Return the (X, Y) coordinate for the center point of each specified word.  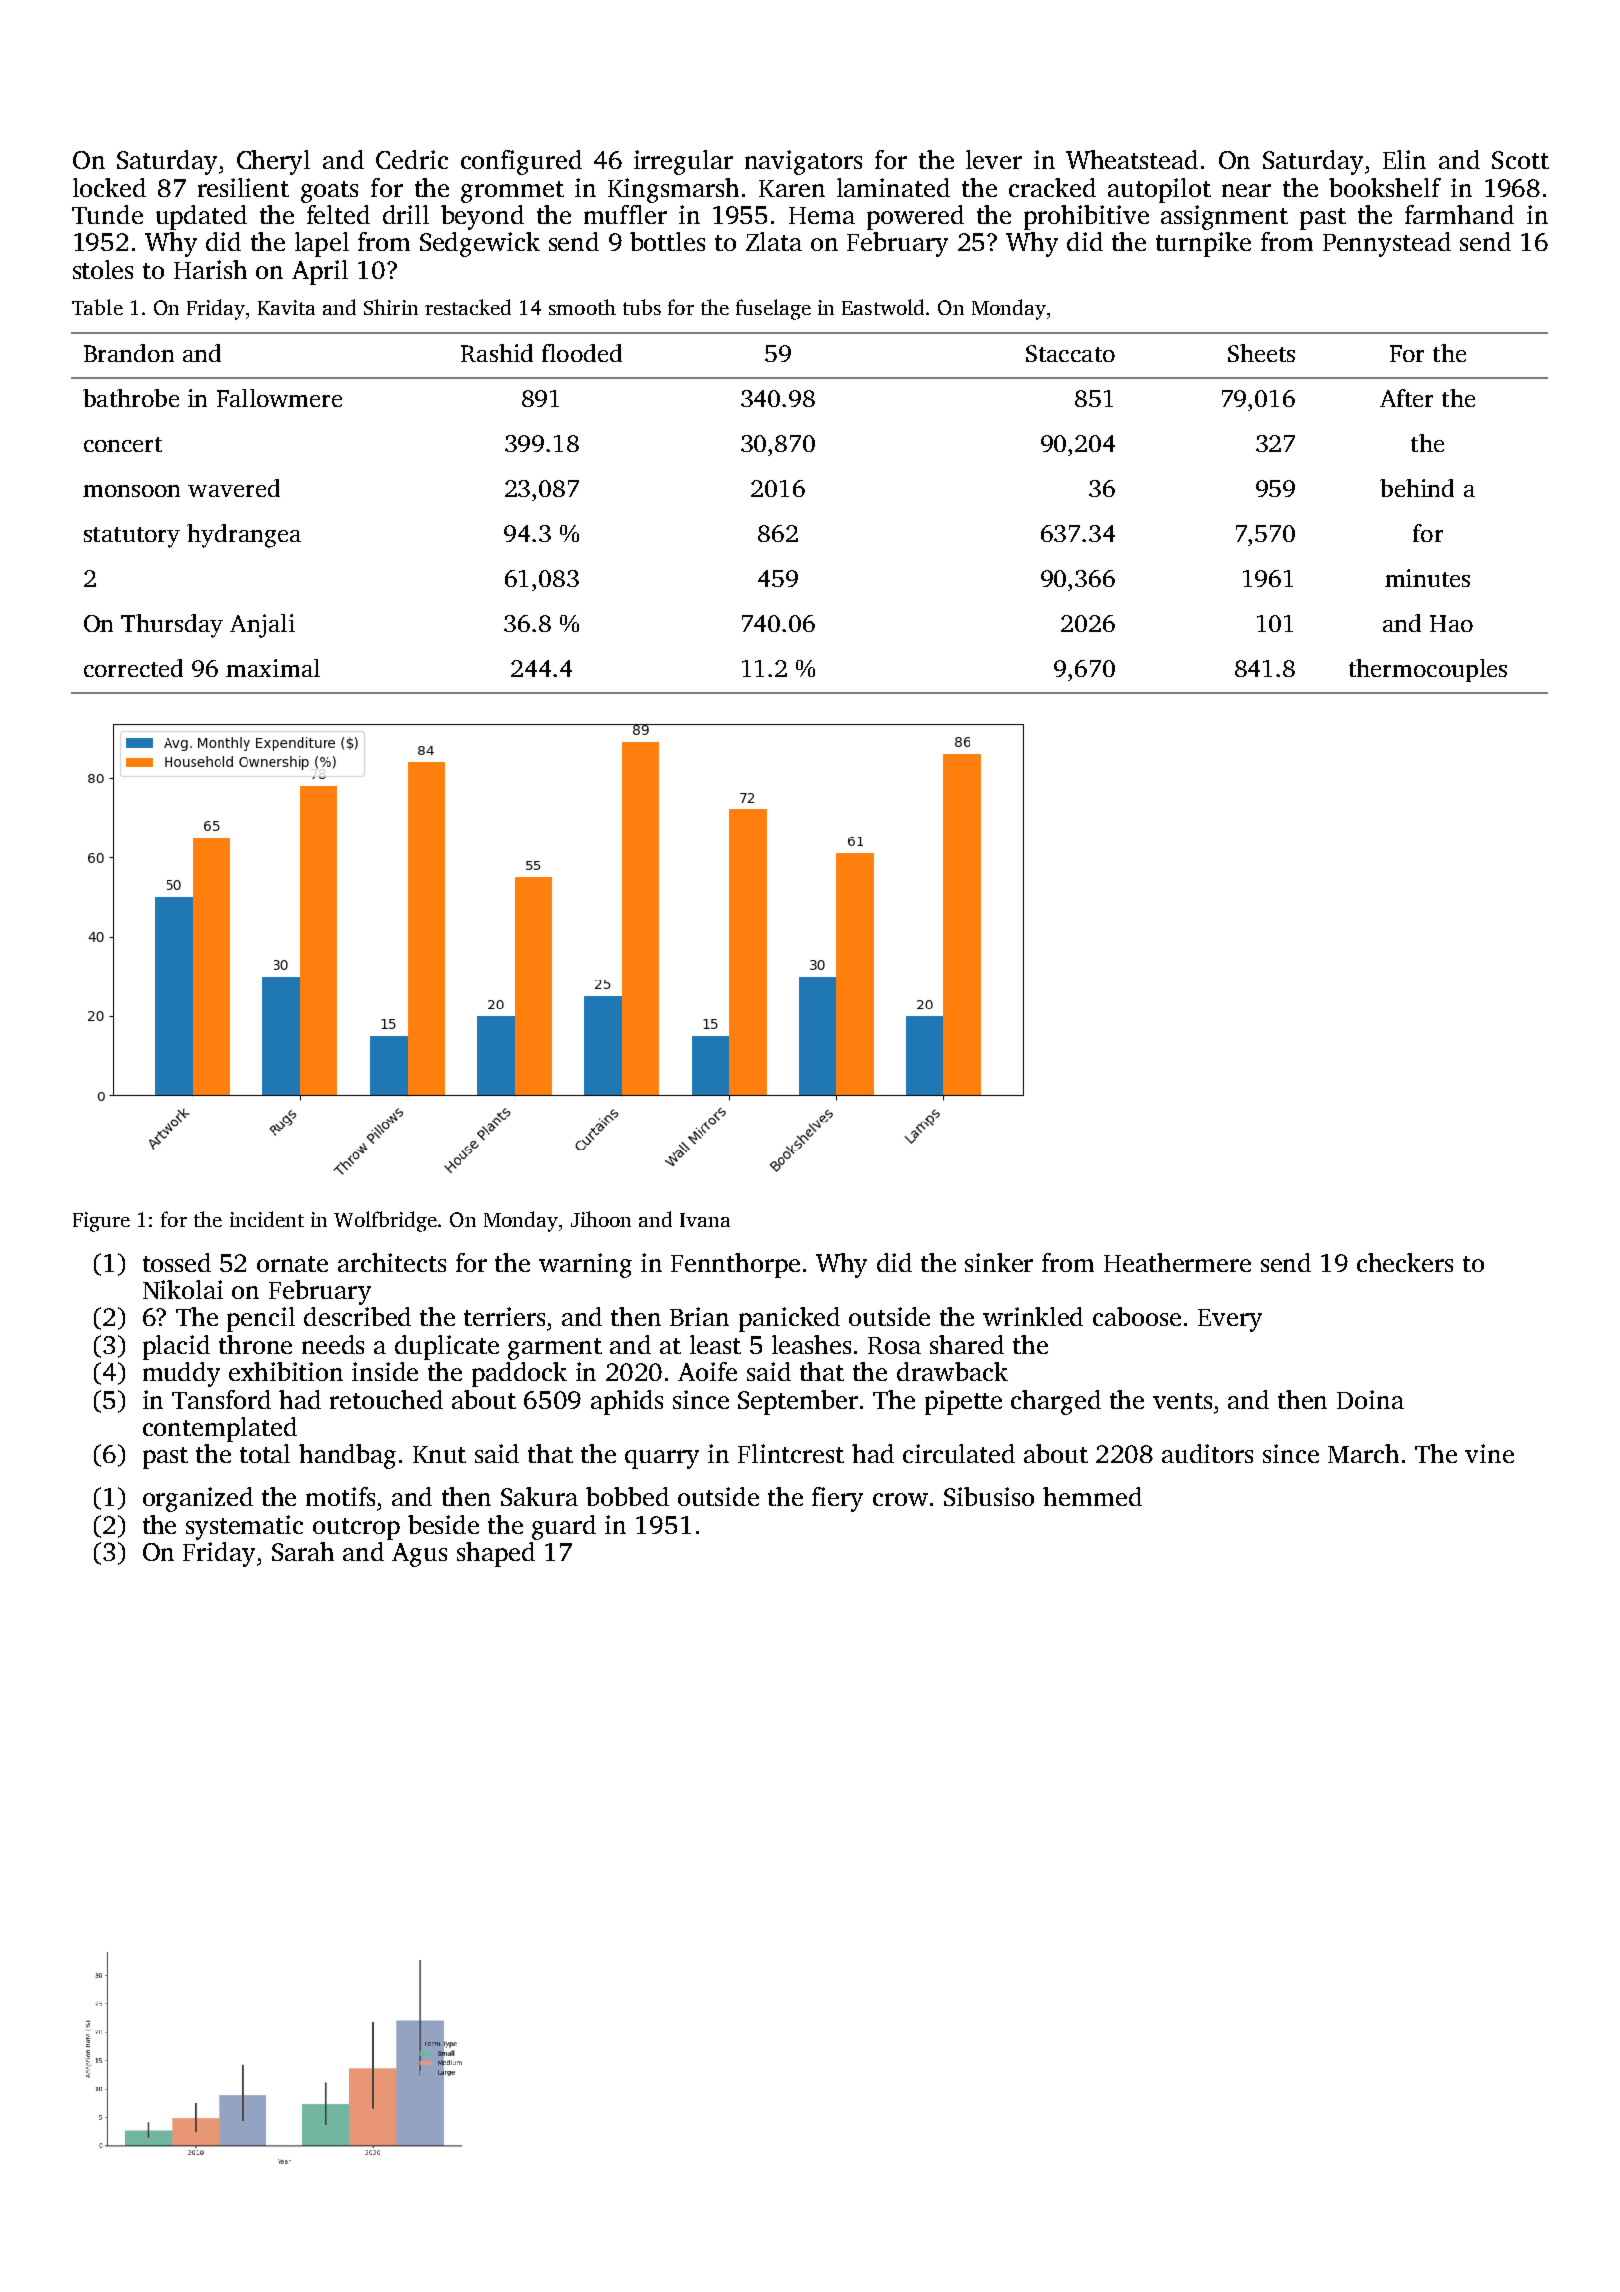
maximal (273, 668)
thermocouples (1428, 670)
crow (900, 1499)
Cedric (412, 159)
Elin (1404, 159)
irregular (683, 162)
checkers (1405, 1262)
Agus (419, 1555)
